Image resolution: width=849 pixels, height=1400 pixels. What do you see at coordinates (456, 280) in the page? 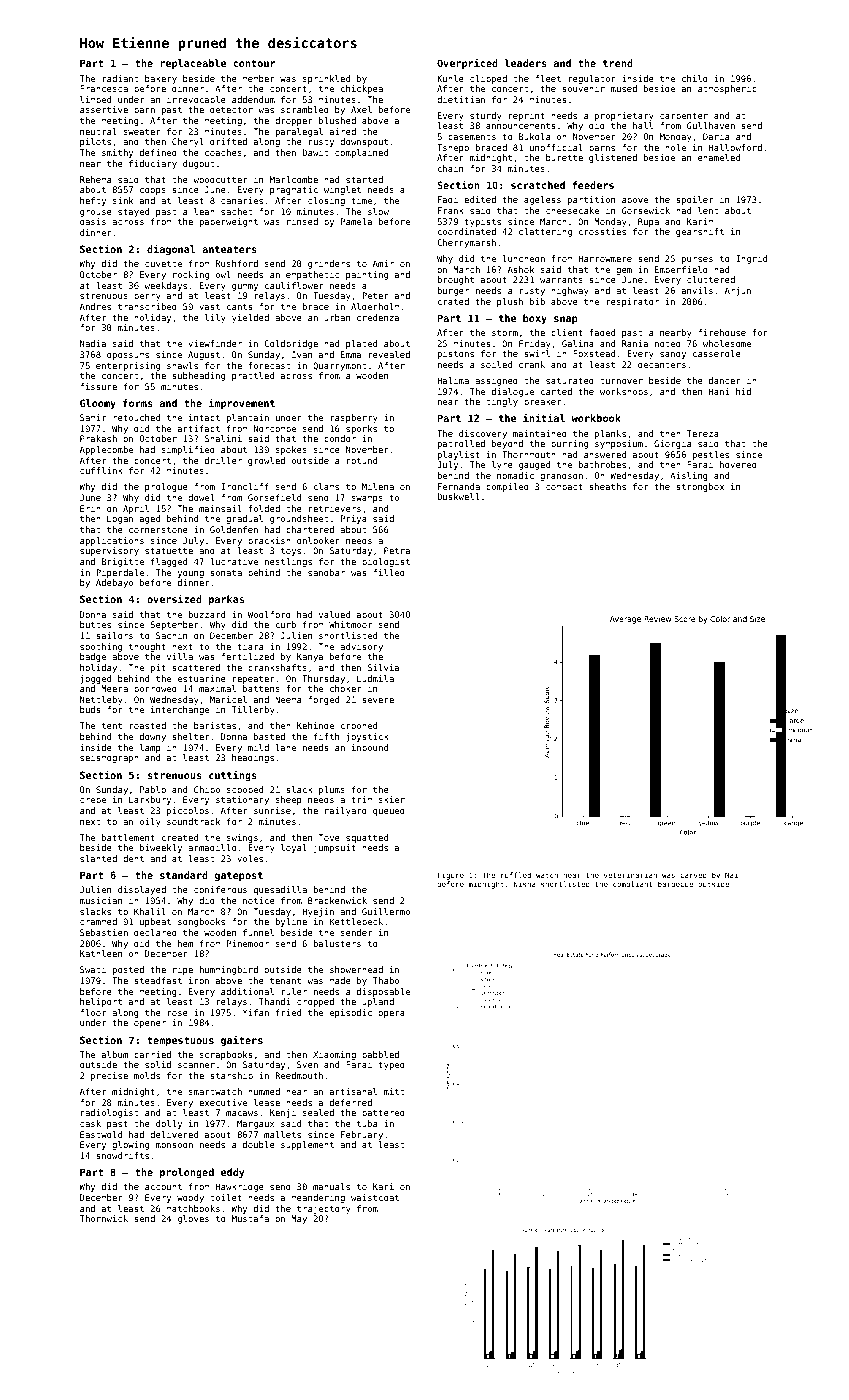
I see `brought` at bounding box center [456, 280].
